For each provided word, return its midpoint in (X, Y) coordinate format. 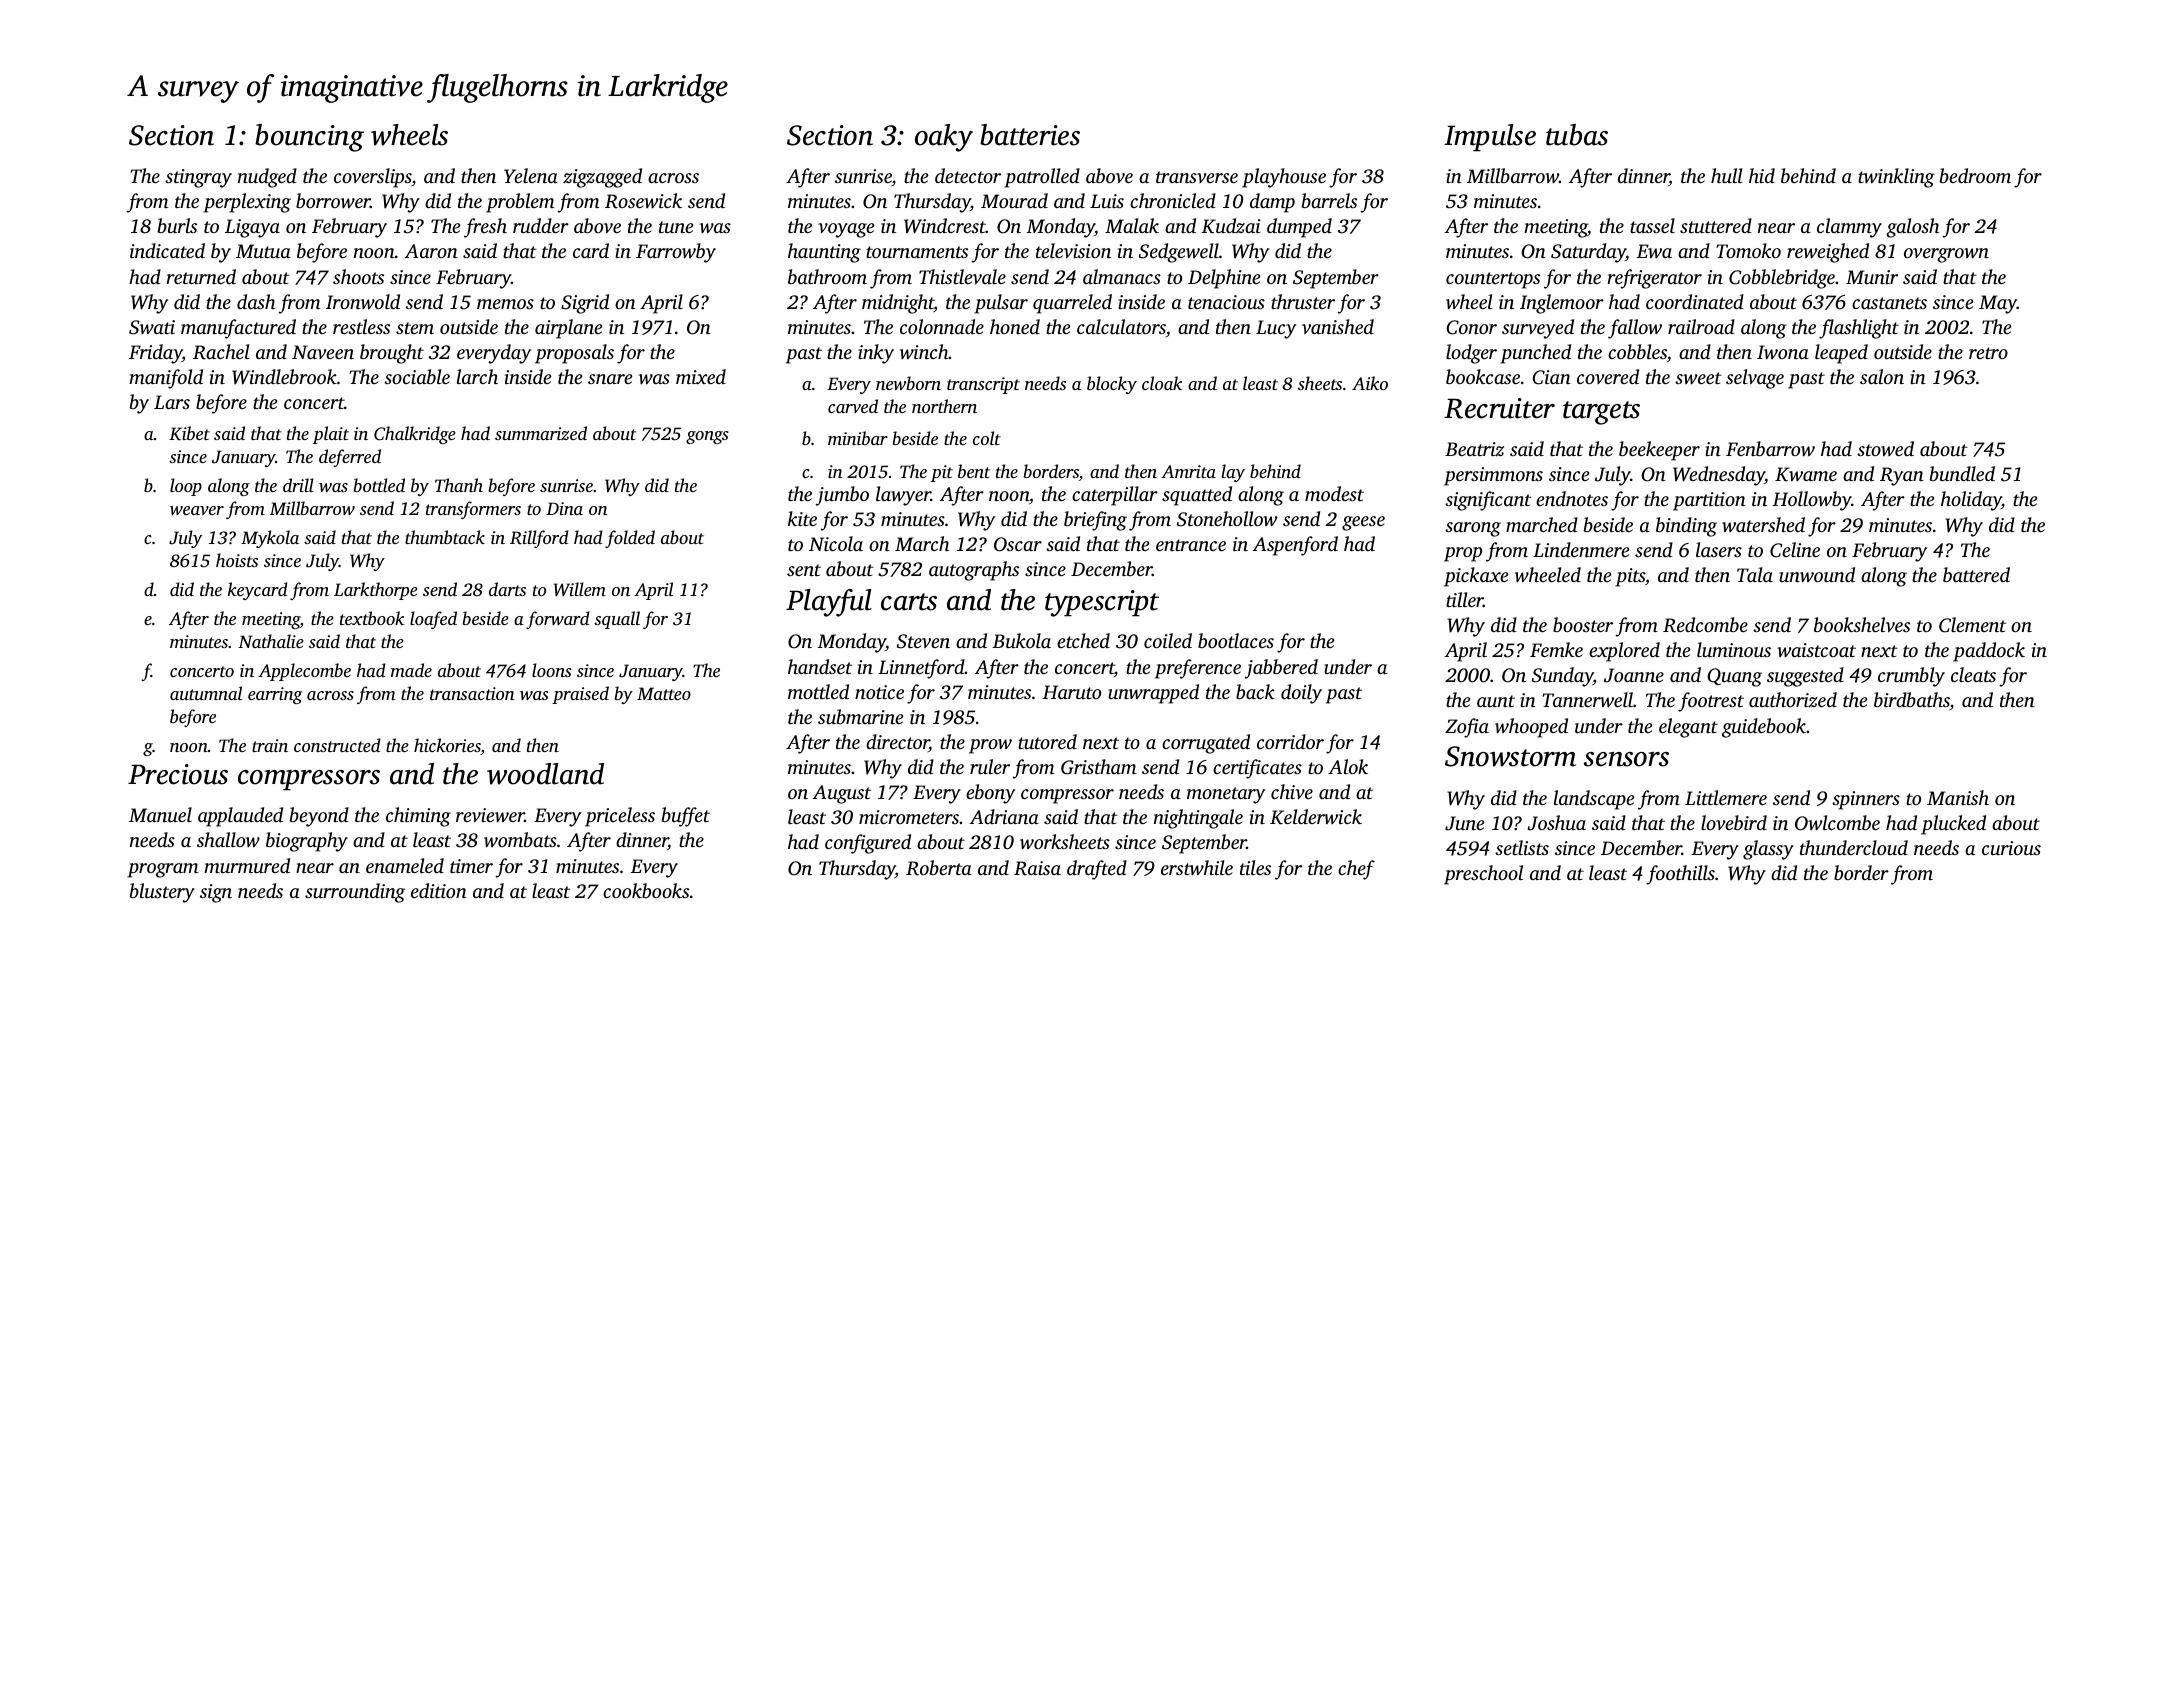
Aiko (1370, 383)
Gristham (1098, 767)
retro (1988, 353)
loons (551, 670)
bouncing (309, 138)
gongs (707, 437)
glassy (1768, 850)
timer (471, 866)
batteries (1030, 135)
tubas (1577, 135)
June (1464, 823)
